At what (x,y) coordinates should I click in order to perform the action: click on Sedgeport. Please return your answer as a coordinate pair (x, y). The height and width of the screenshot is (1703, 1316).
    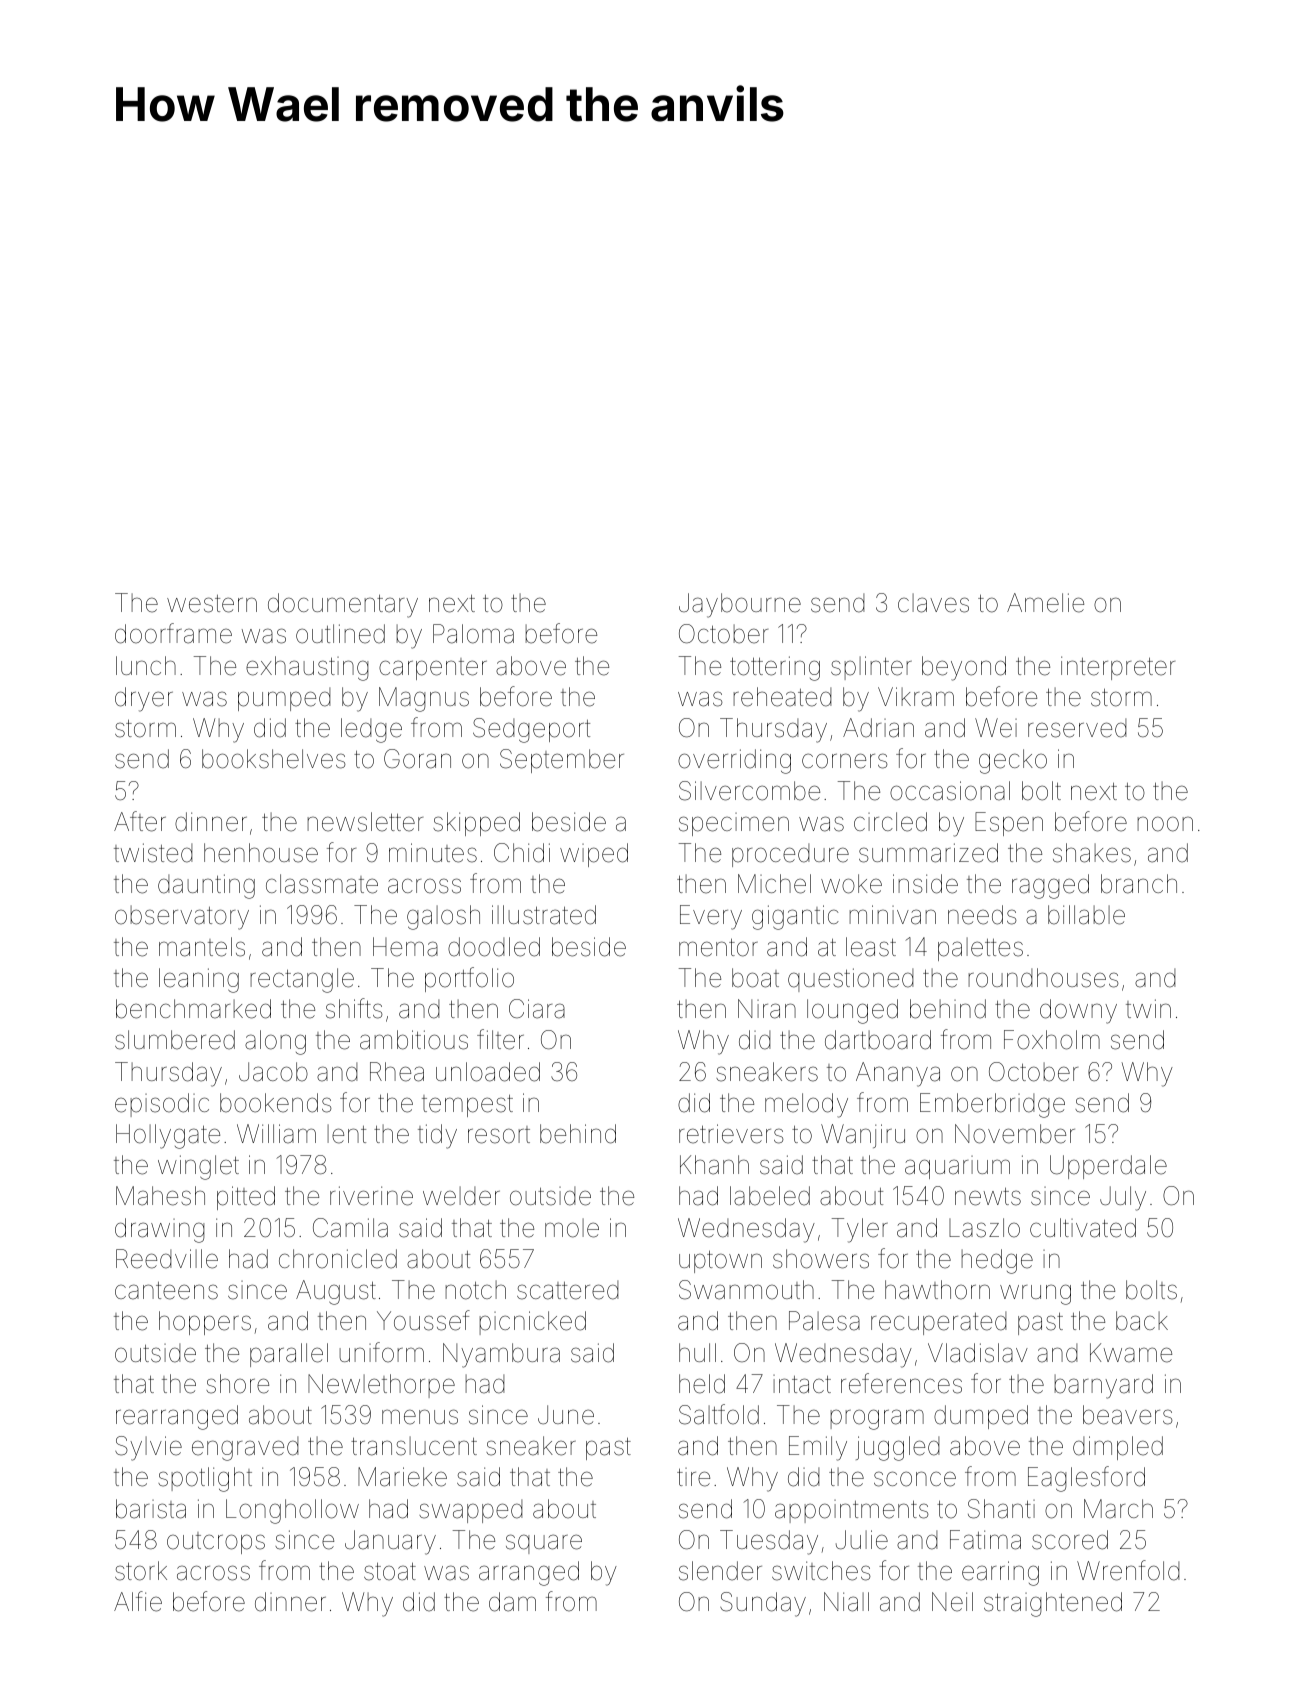
    Looking at the image, I should click on (531, 730).
